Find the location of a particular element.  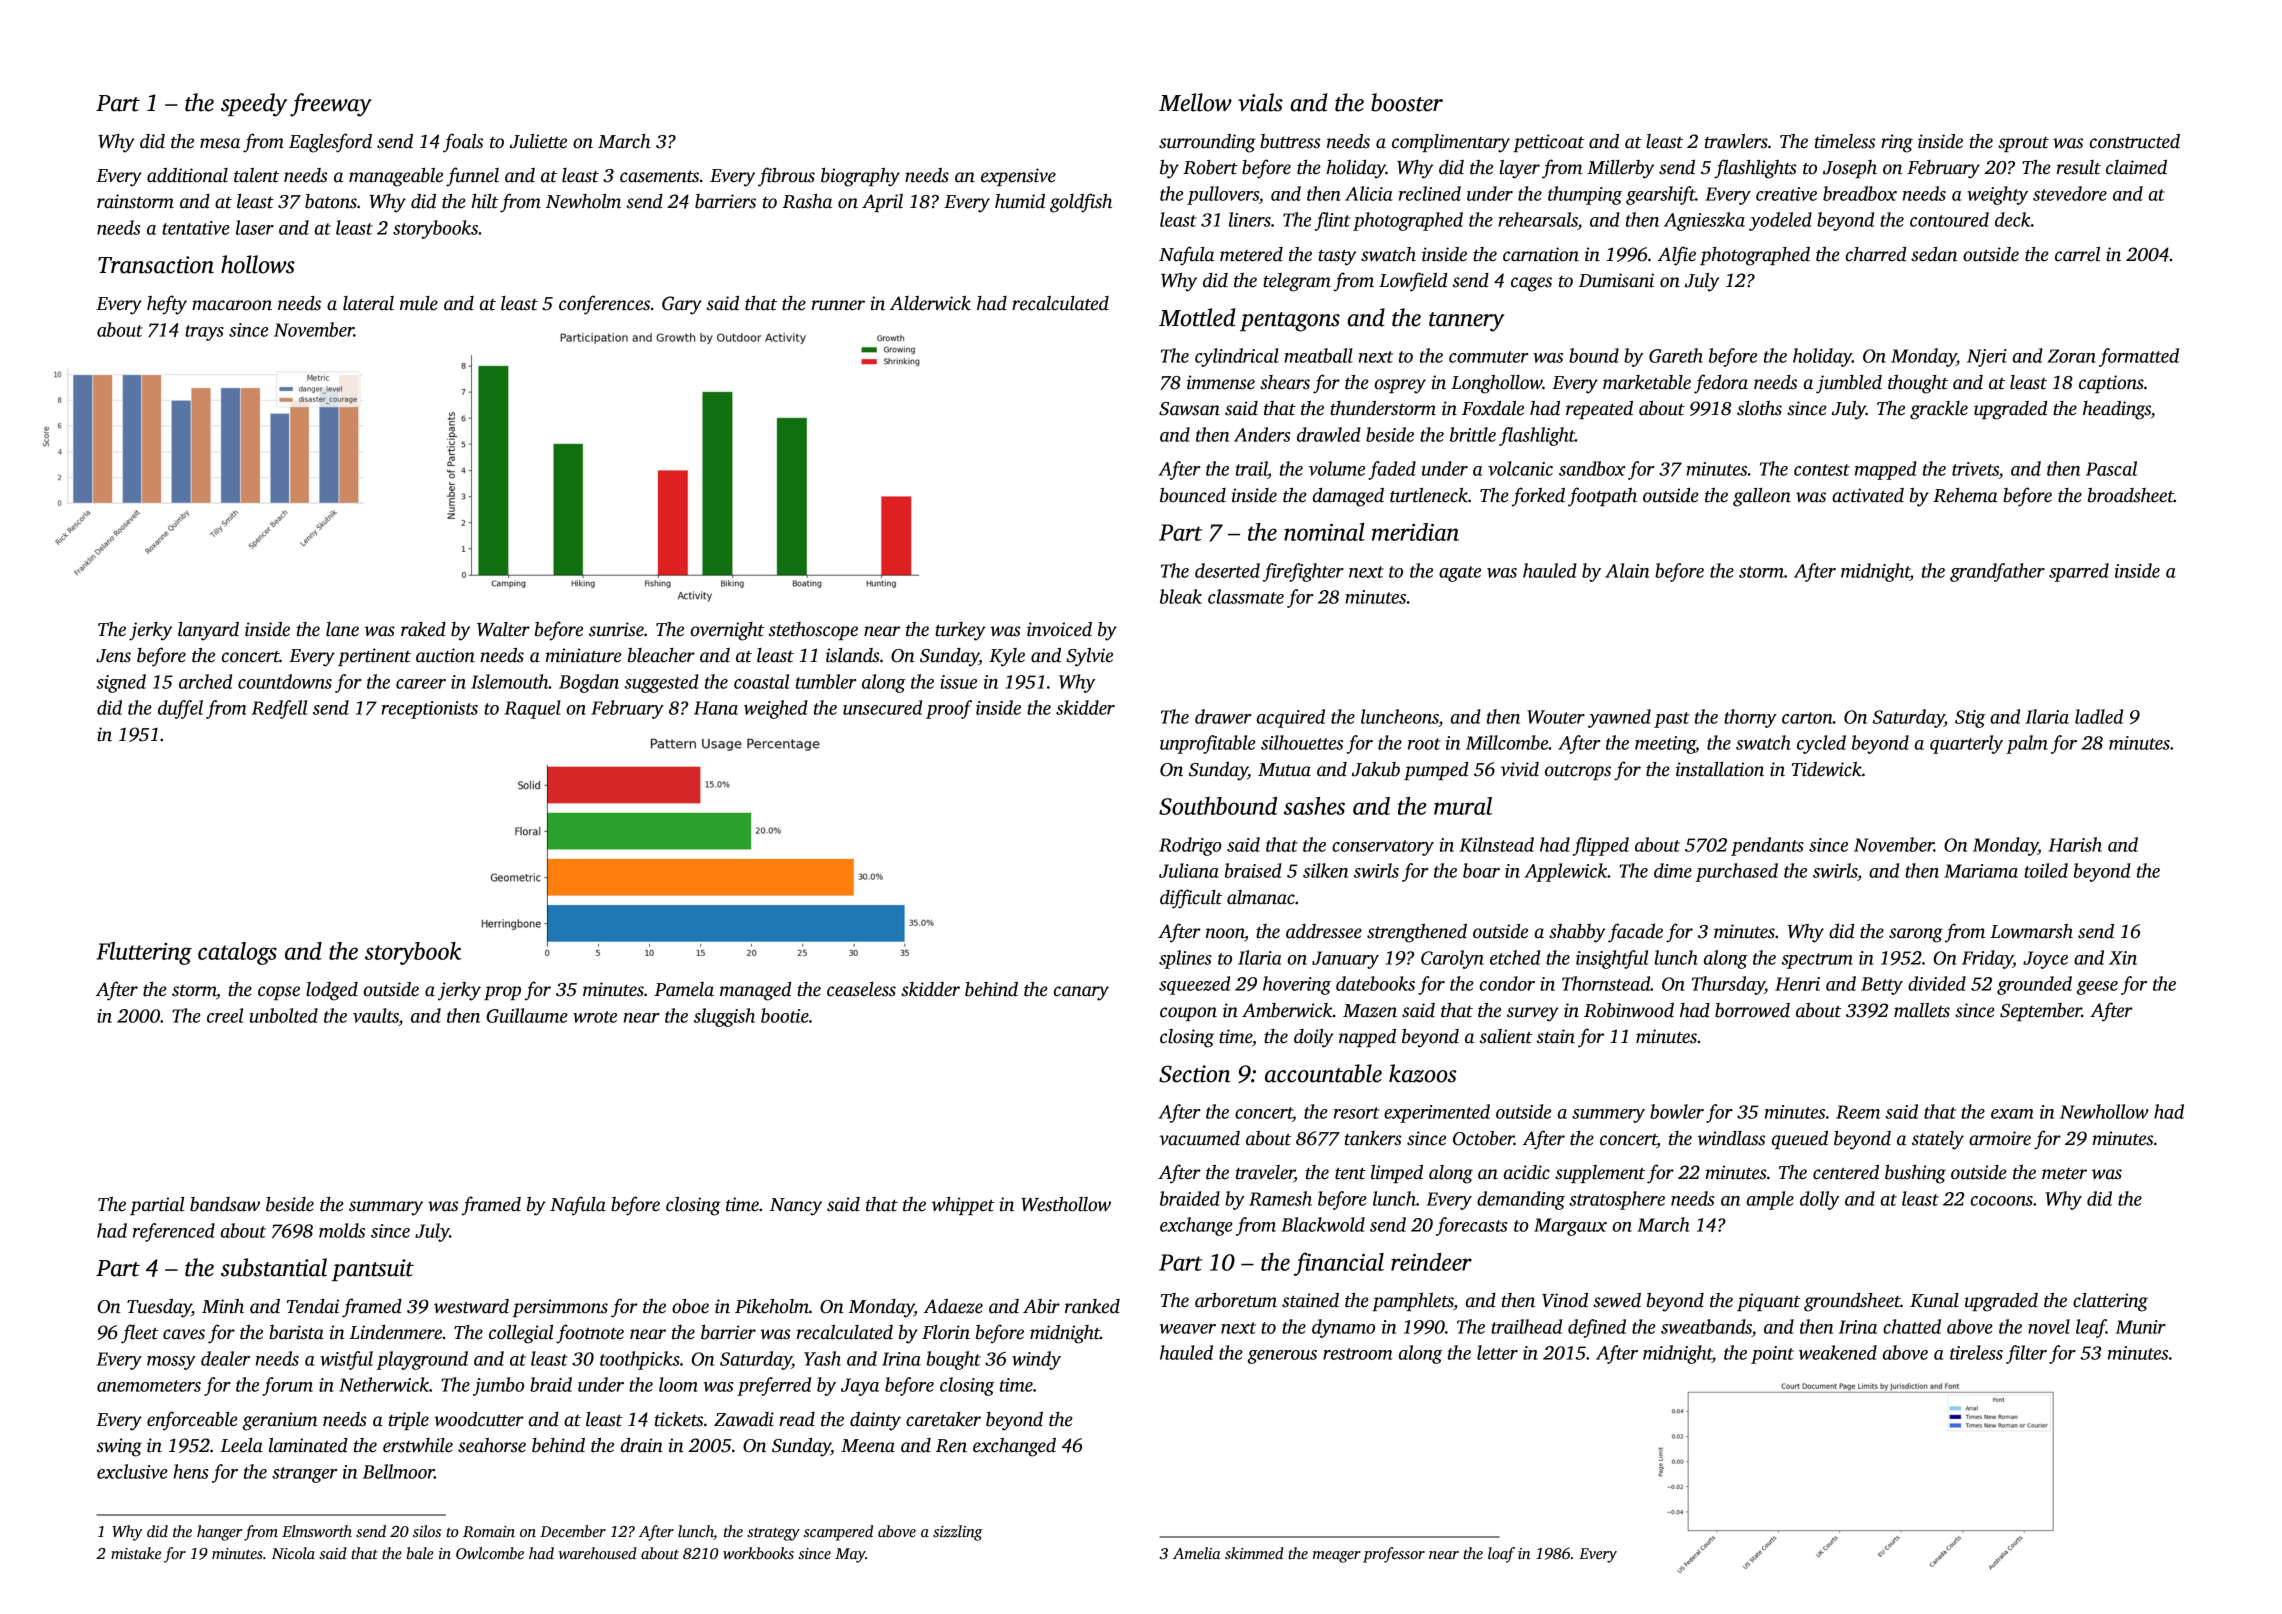

Reem is located at coordinates (1858, 1112).
